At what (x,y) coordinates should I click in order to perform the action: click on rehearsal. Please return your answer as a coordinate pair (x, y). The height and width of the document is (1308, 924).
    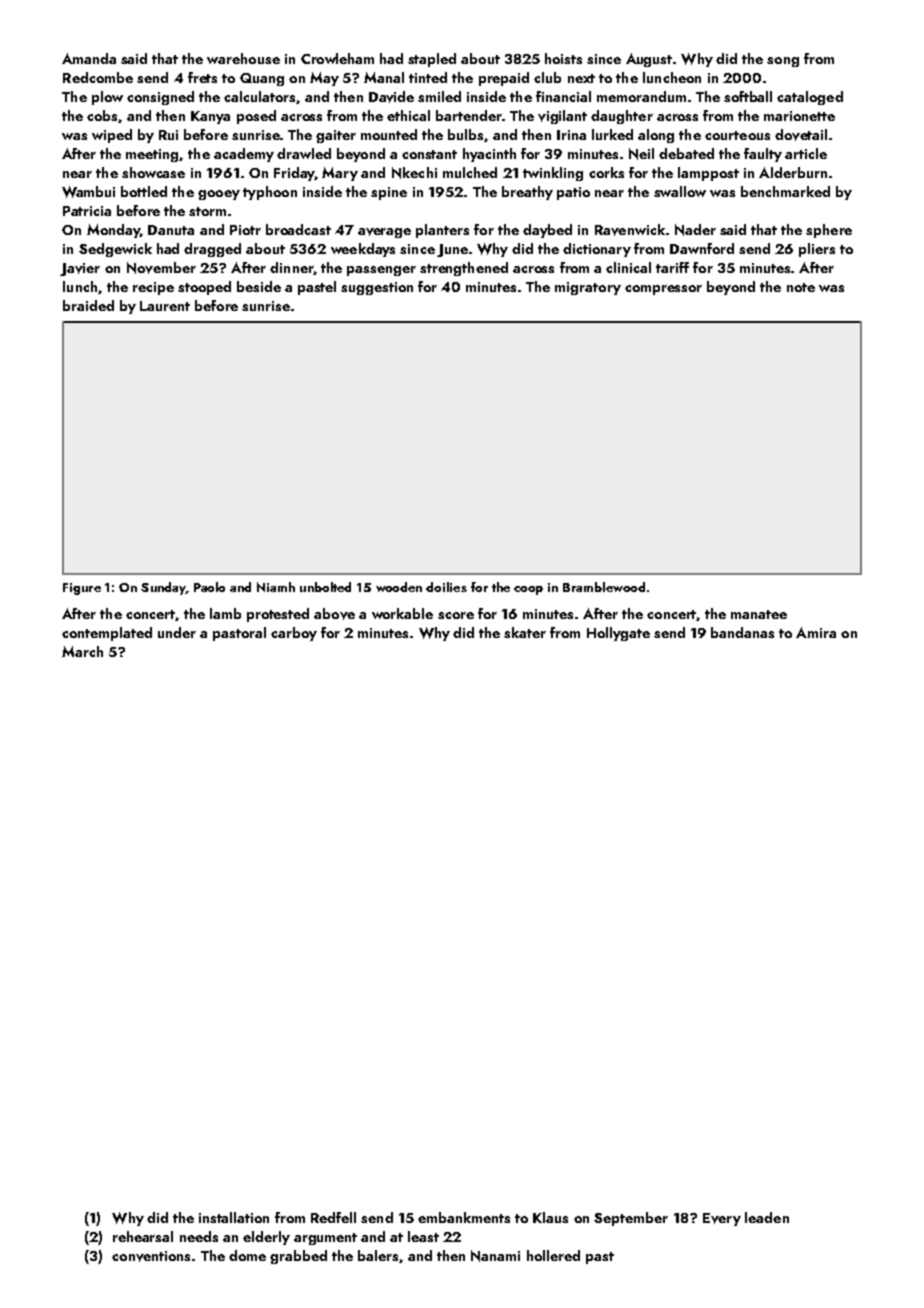
    Looking at the image, I should click on (143, 1236).
